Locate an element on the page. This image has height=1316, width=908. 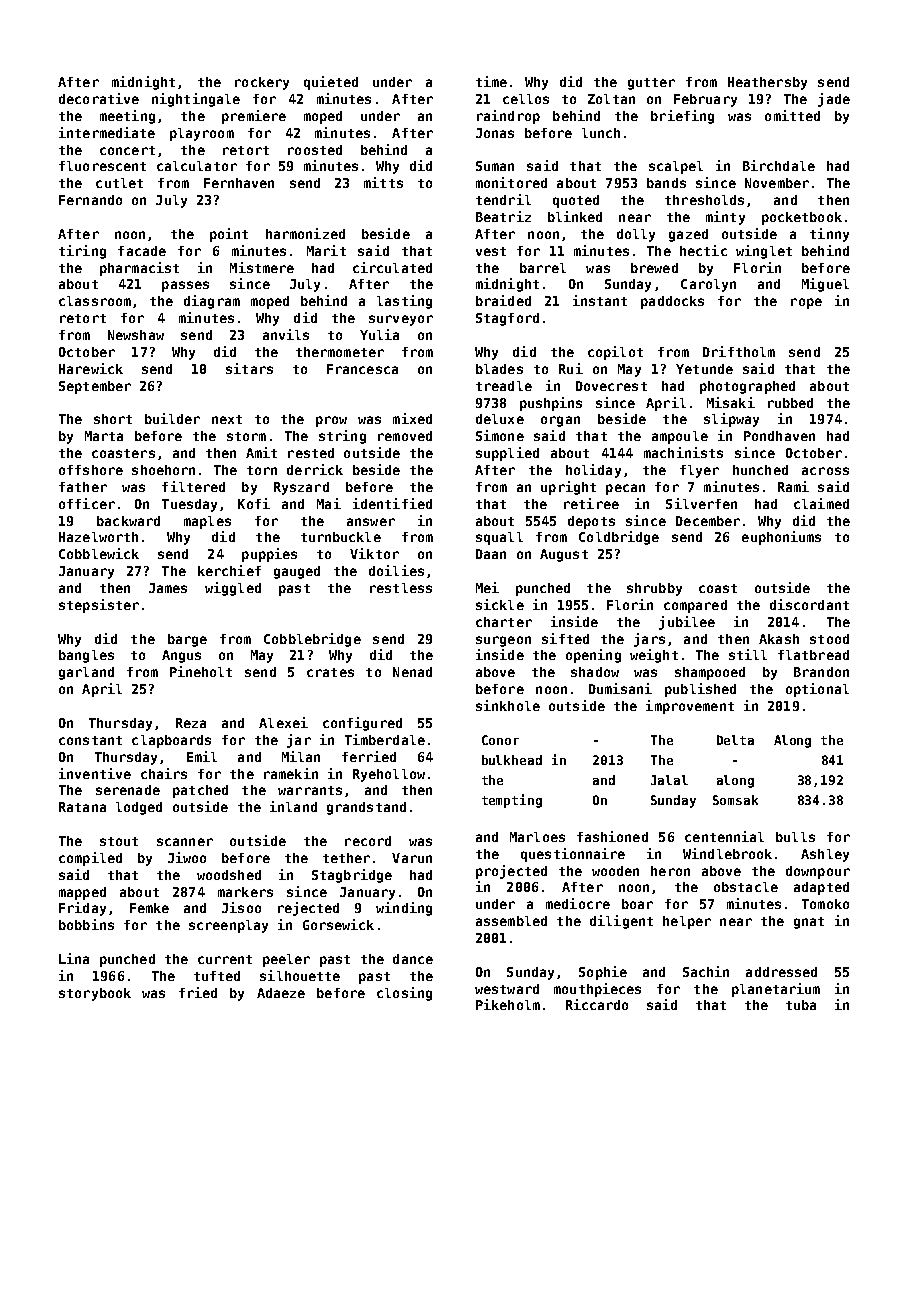
Heathersby is located at coordinates (767, 83).
